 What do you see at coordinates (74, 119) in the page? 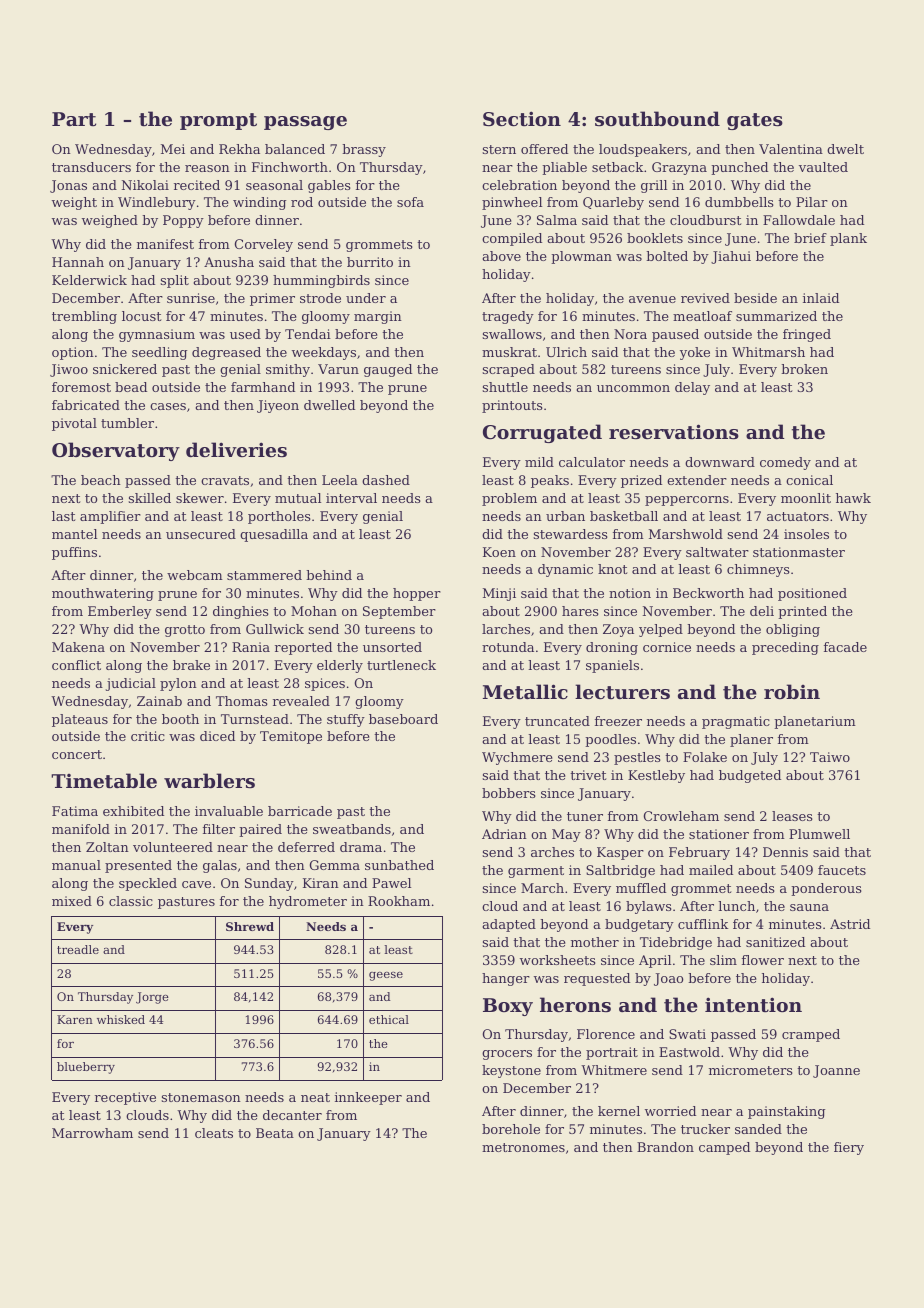
I see `Part` at bounding box center [74, 119].
